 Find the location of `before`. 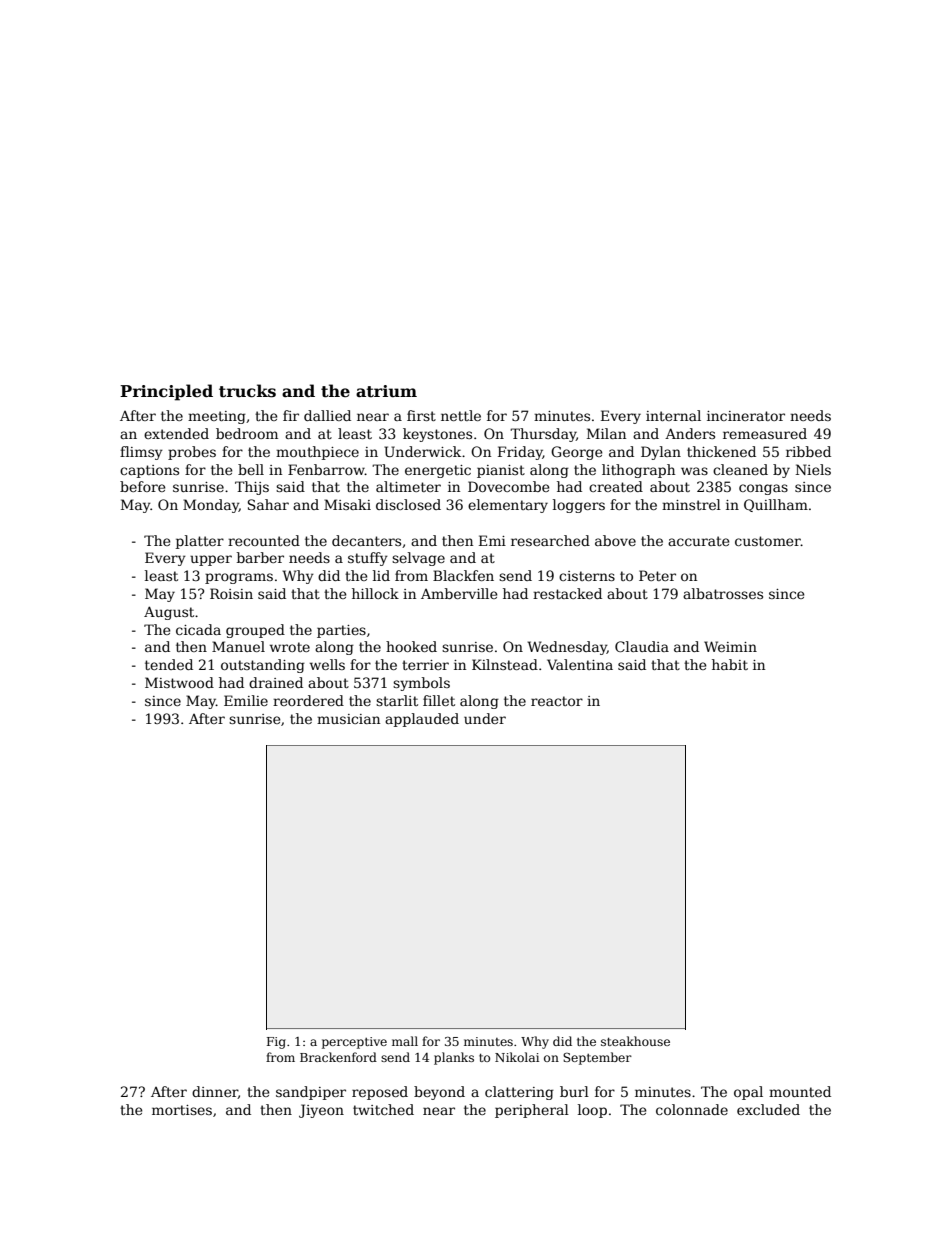

before is located at coordinates (143, 486).
